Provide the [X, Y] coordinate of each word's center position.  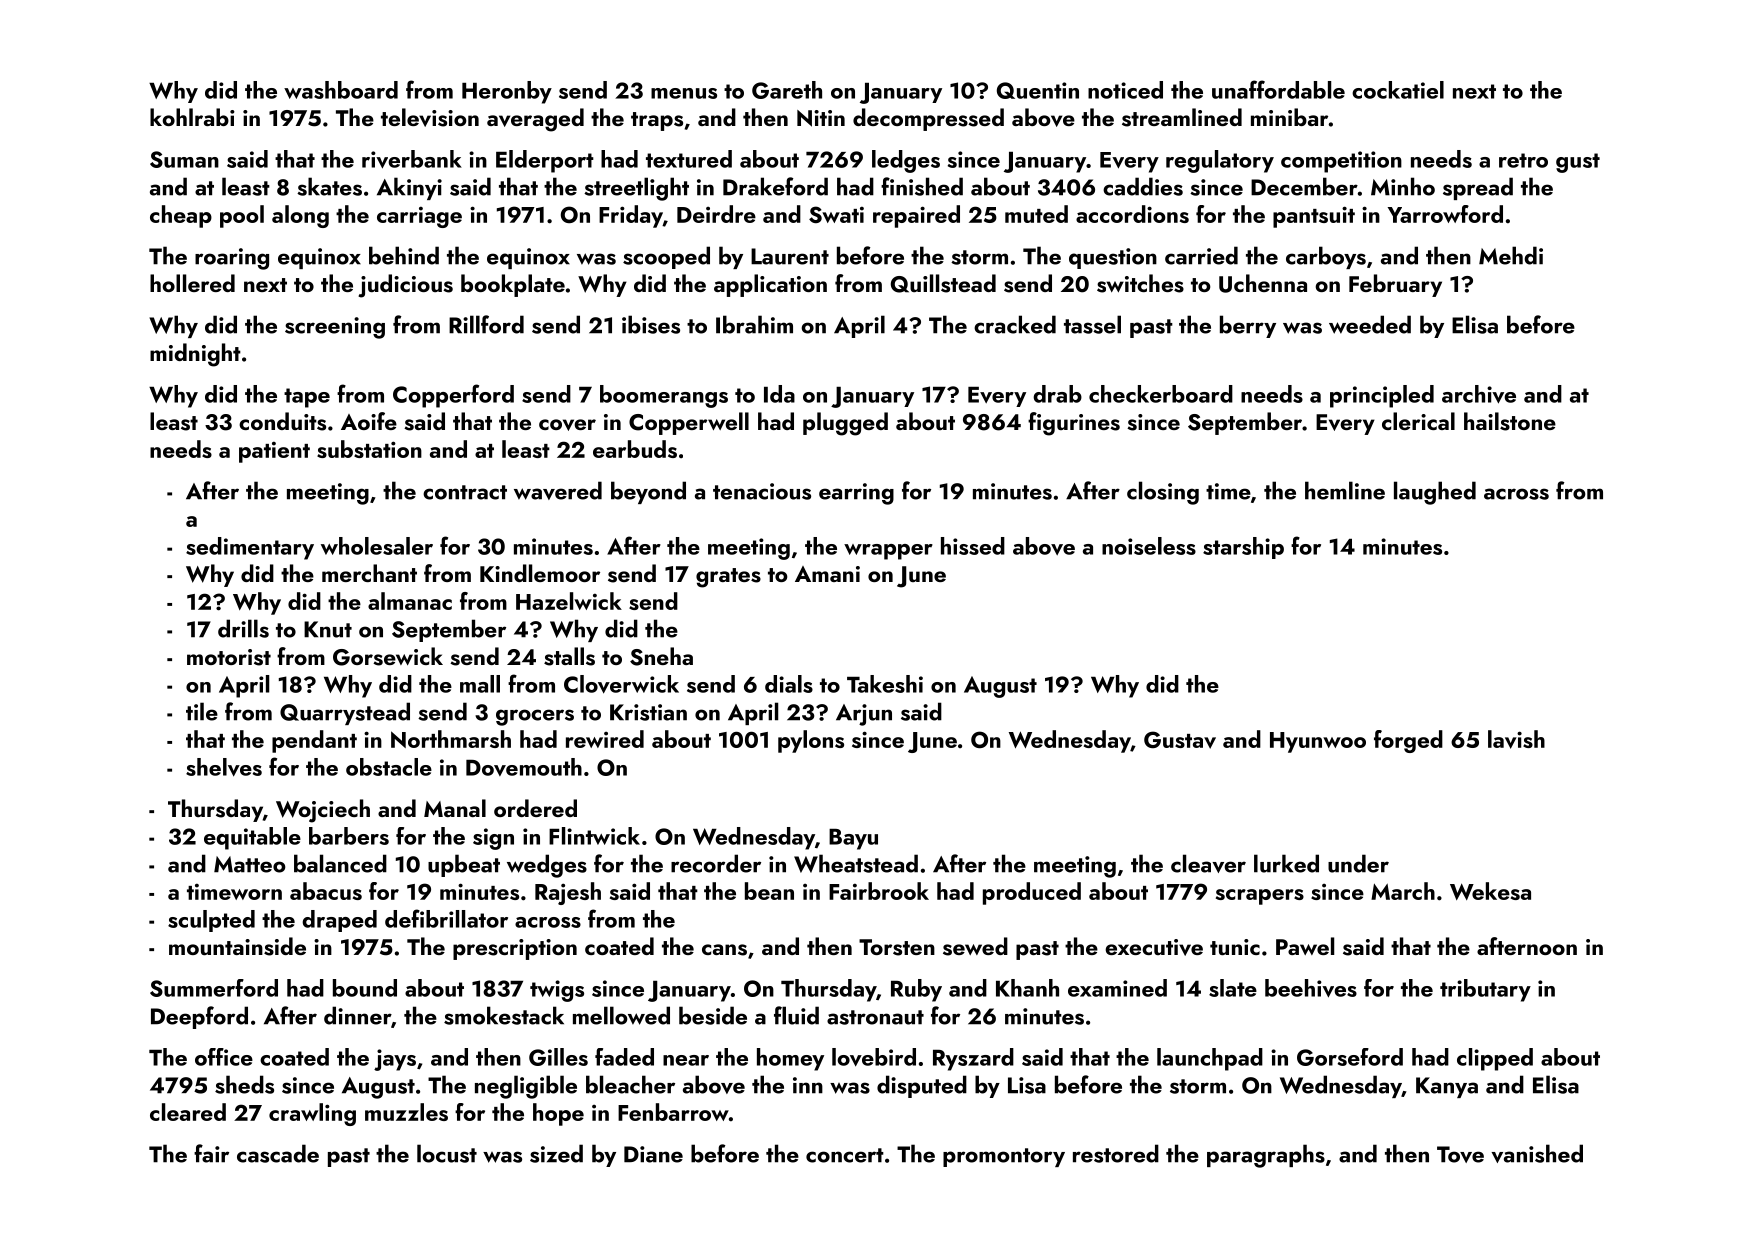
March [1403, 891]
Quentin [1038, 90]
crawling [312, 1114]
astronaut [875, 1017]
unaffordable [1278, 89]
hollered [192, 283]
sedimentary [250, 548]
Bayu [853, 839]
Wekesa [1490, 891]
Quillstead [943, 283]
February [1395, 285]
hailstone [1510, 421]
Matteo [250, 864]
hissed [973, 546]
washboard [341, 90]
